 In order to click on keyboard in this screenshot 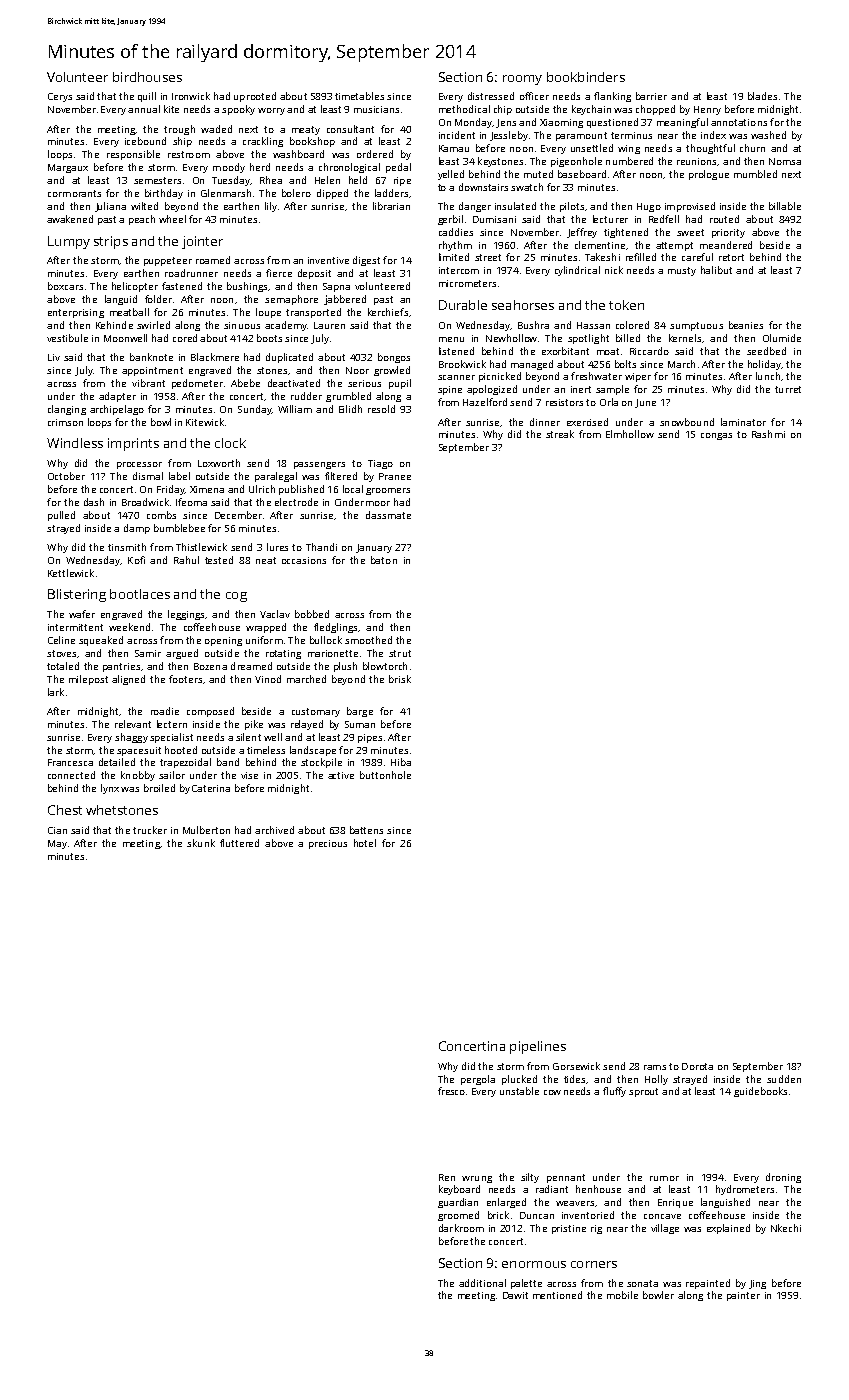, I will do `click(459, 1190)`.
